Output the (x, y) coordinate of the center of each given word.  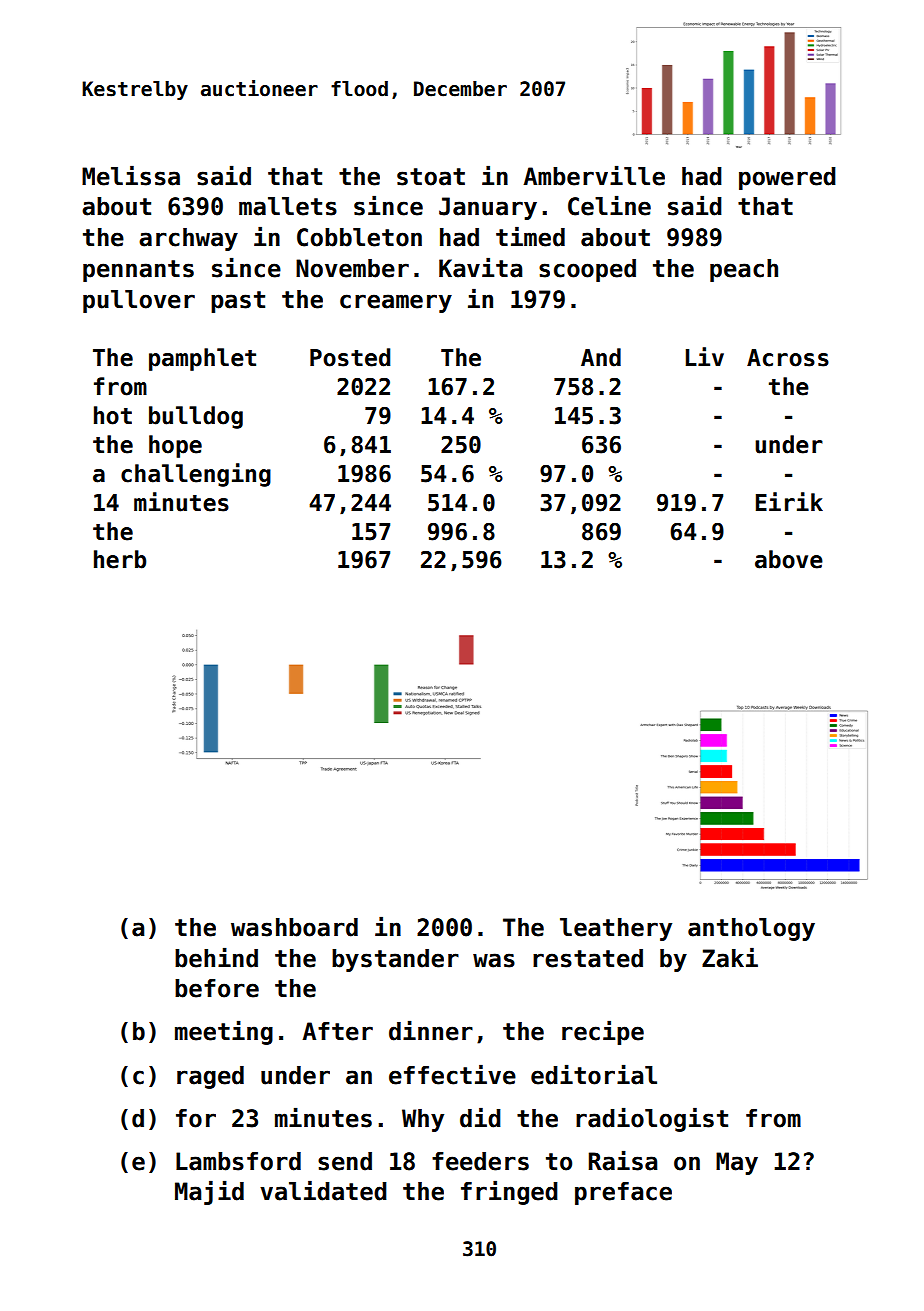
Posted (350, 357)
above (789, 559)
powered (787, 178)
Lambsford (238, 1161)
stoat (431, 177)
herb (120, 559)
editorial (594, 1074)
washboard (294, 927)
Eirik (789, 501)
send (345, 1161)
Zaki (730, 957)
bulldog (196, 417)
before (217, 988)
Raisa (623, 1160)
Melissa (131, 175)
